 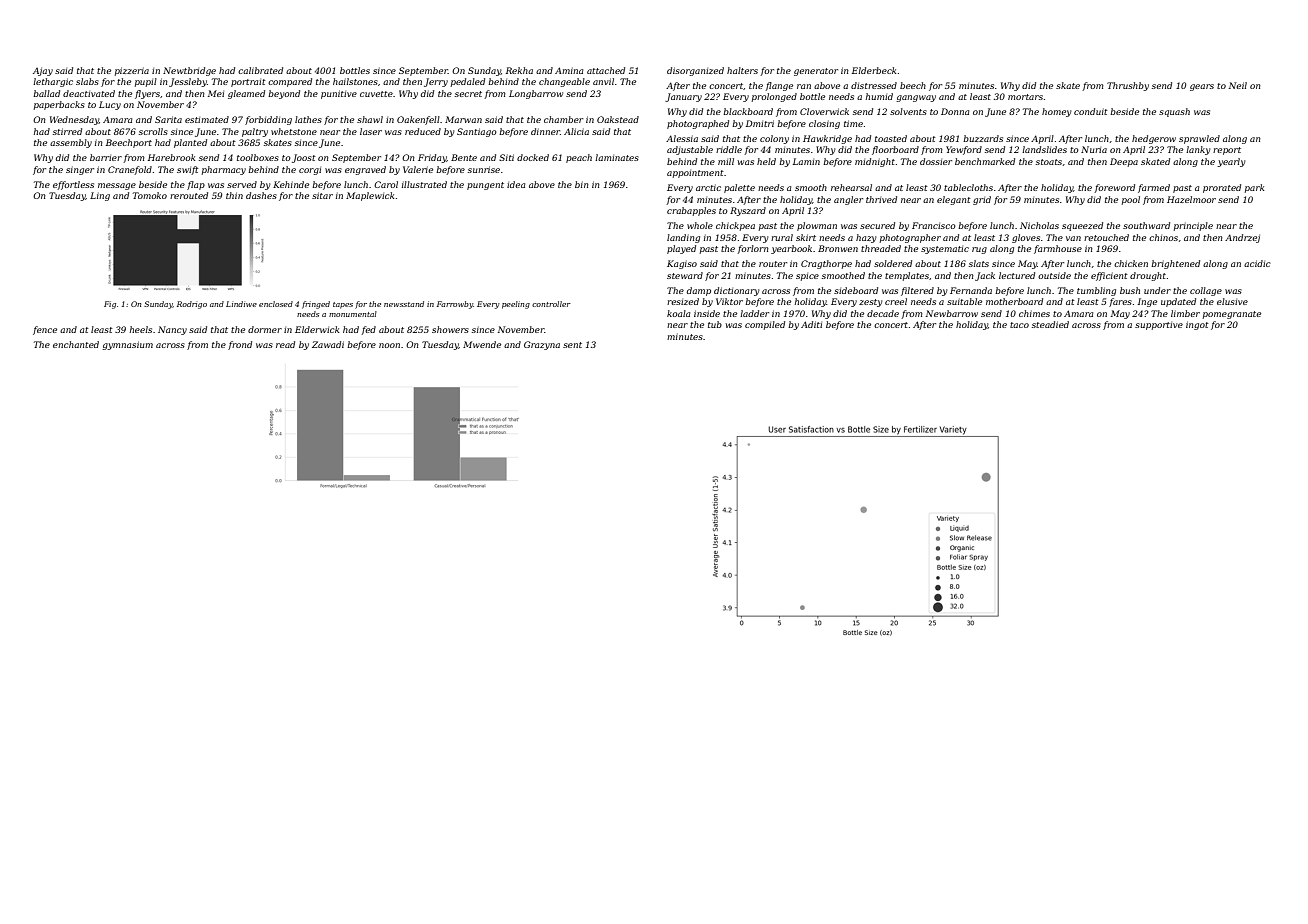 I want to click on hailstones, so click(x=355, y=81).
